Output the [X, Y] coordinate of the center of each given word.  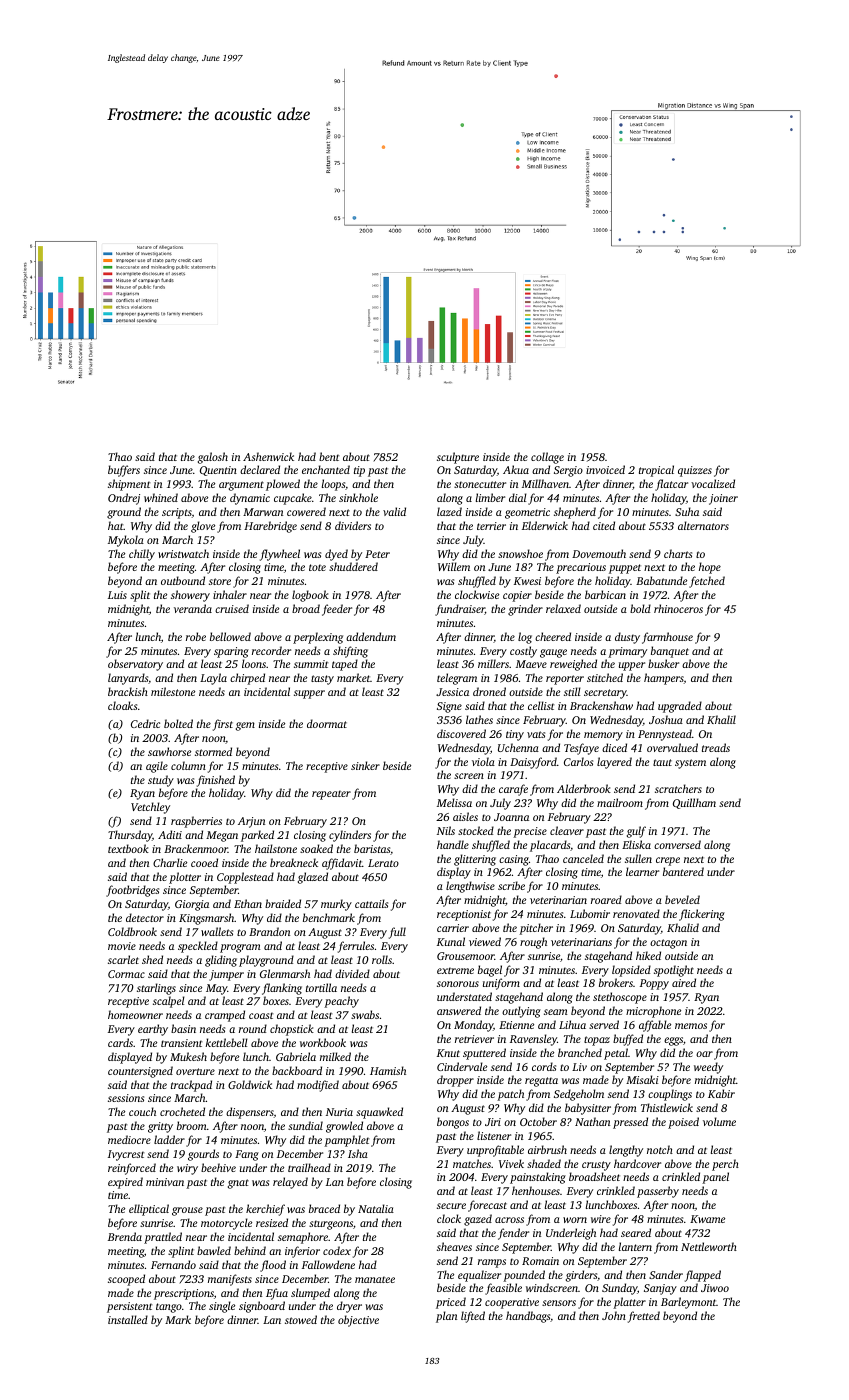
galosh [213, 458]
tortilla [321, 987]
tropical [656, 471]
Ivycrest [126, 1155]
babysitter [588, 1109]
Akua [516, 469]
